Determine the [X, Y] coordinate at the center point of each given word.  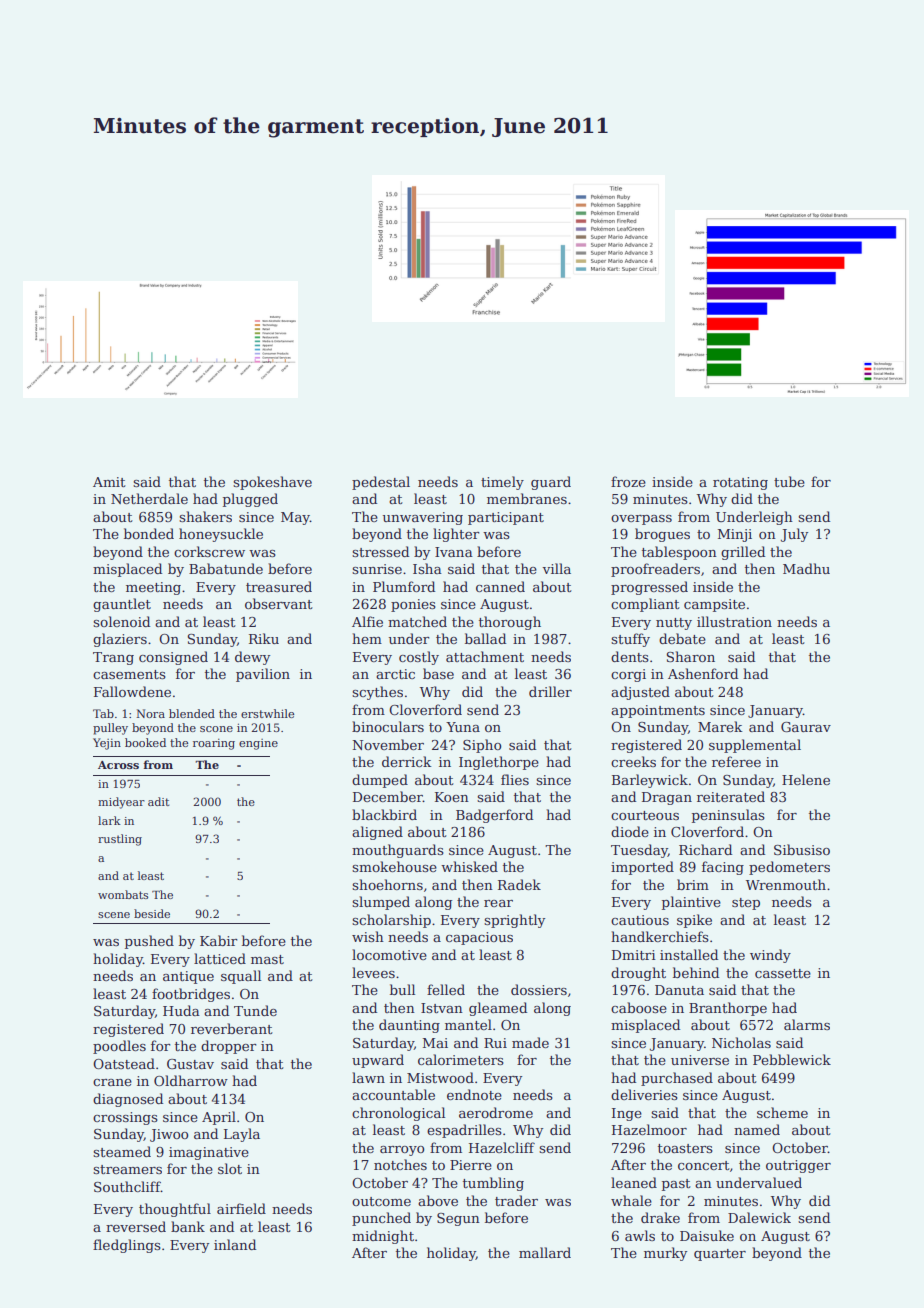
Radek [519, 884]
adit [158, 801]
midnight [383, 1237]
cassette [783, 973]
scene [114, 915]
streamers [127, 1169]
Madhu [806, 568]
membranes [527, 498]
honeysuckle [221, 535]
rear [498, 903]
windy [770, 956]
